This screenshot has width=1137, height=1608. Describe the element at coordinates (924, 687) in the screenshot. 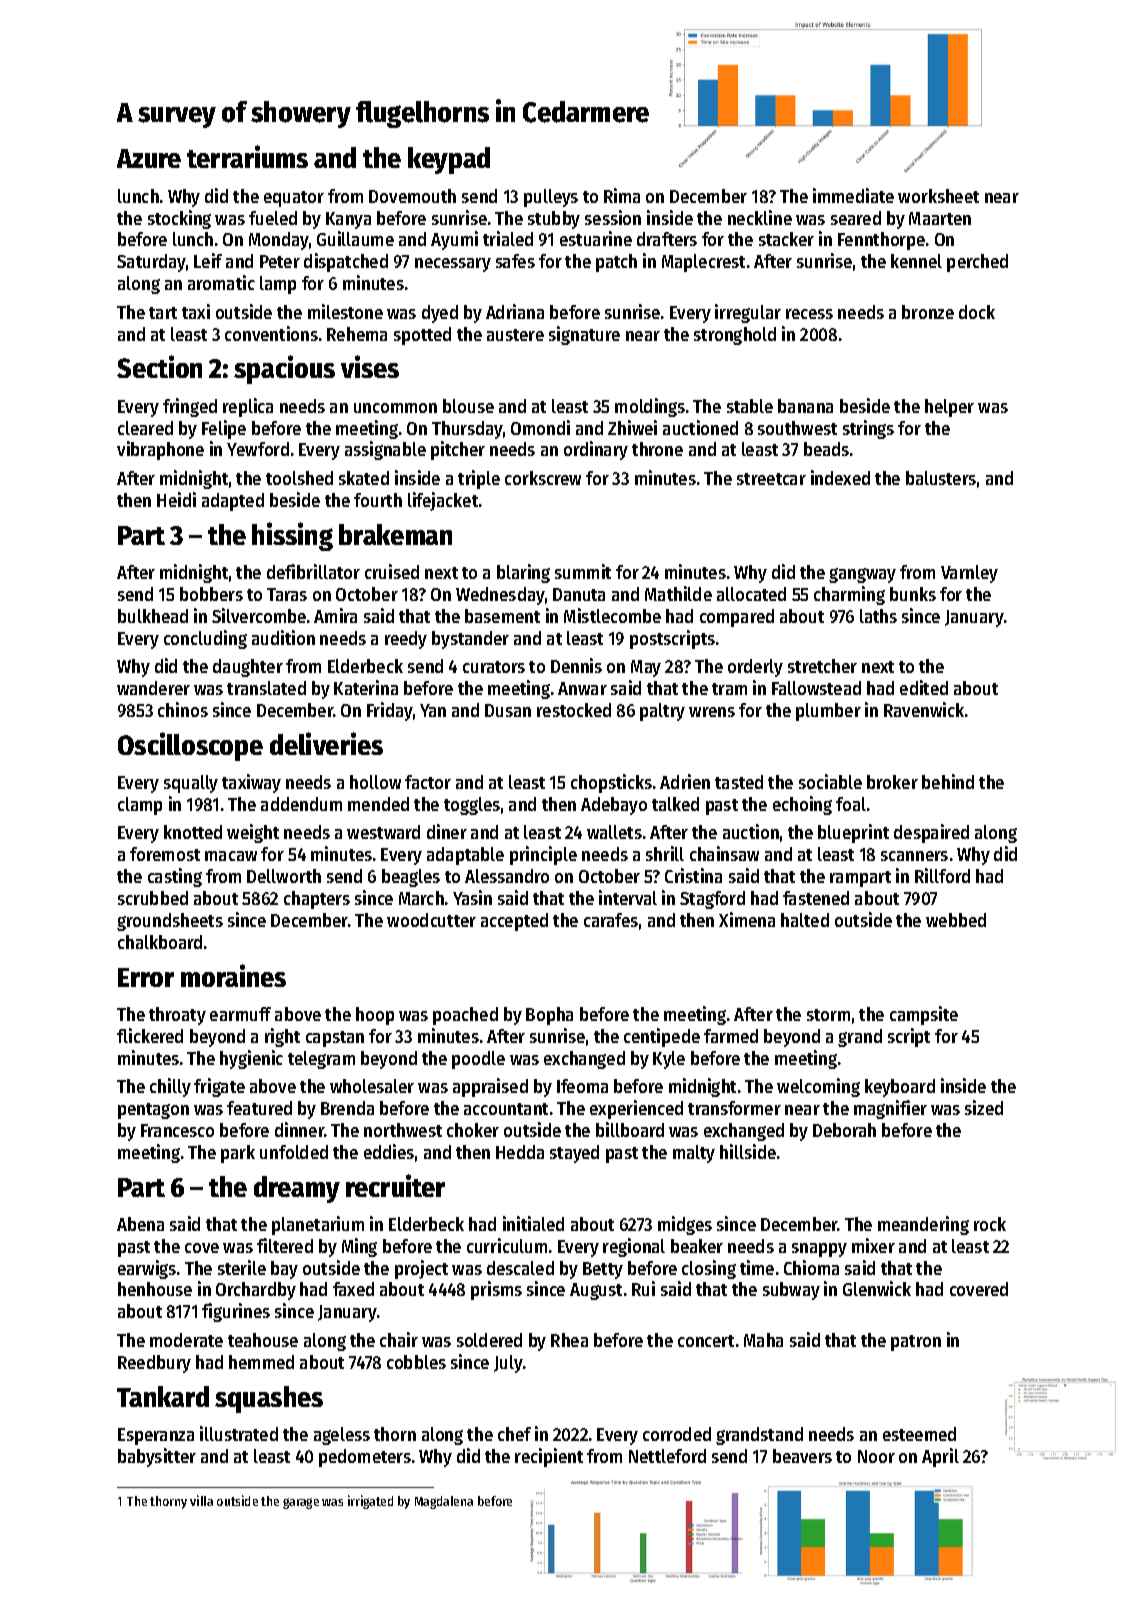

I see `edited` at that location.
